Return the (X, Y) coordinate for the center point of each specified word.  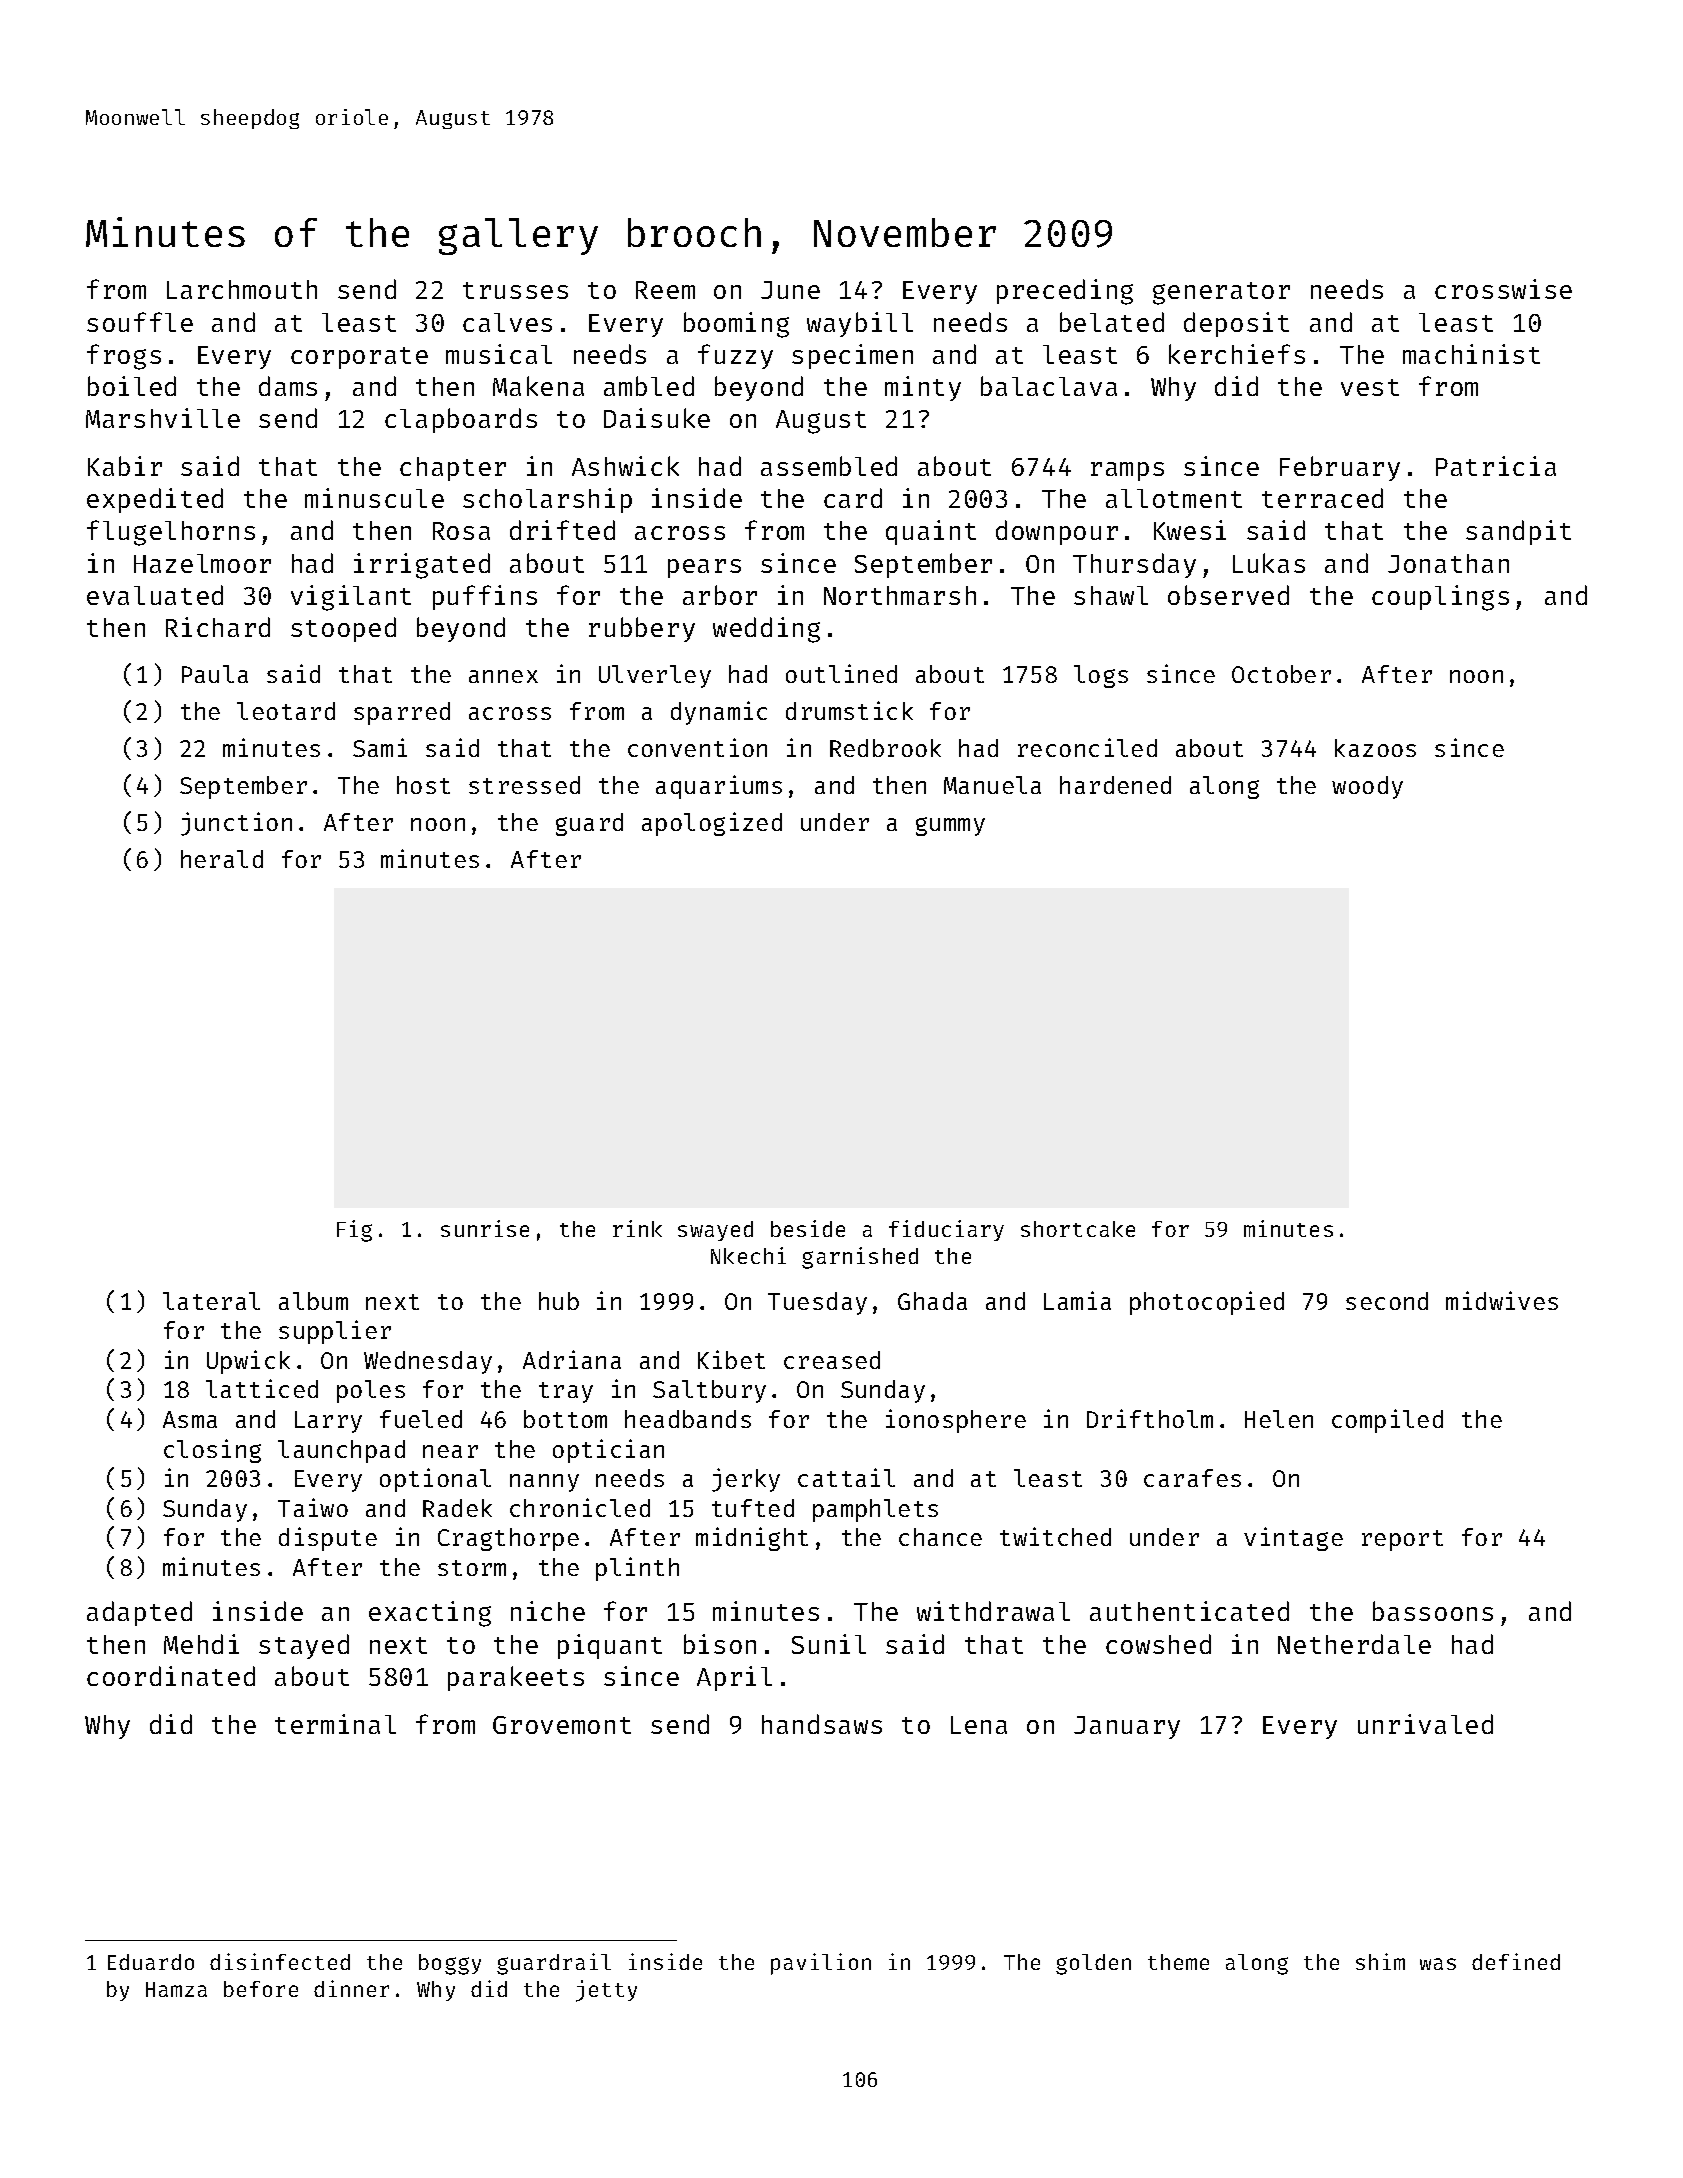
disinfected (280, 1961)
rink (637, 1228)
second (1387, 1301)
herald (222, 859)
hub (559, 1301)
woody (1367, 787)
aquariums (719, 787)
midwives (1502, 1300)
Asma (190, 1419)
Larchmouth (242, 289)
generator (1221, 293)
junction (236, 824)
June (790, 290)
